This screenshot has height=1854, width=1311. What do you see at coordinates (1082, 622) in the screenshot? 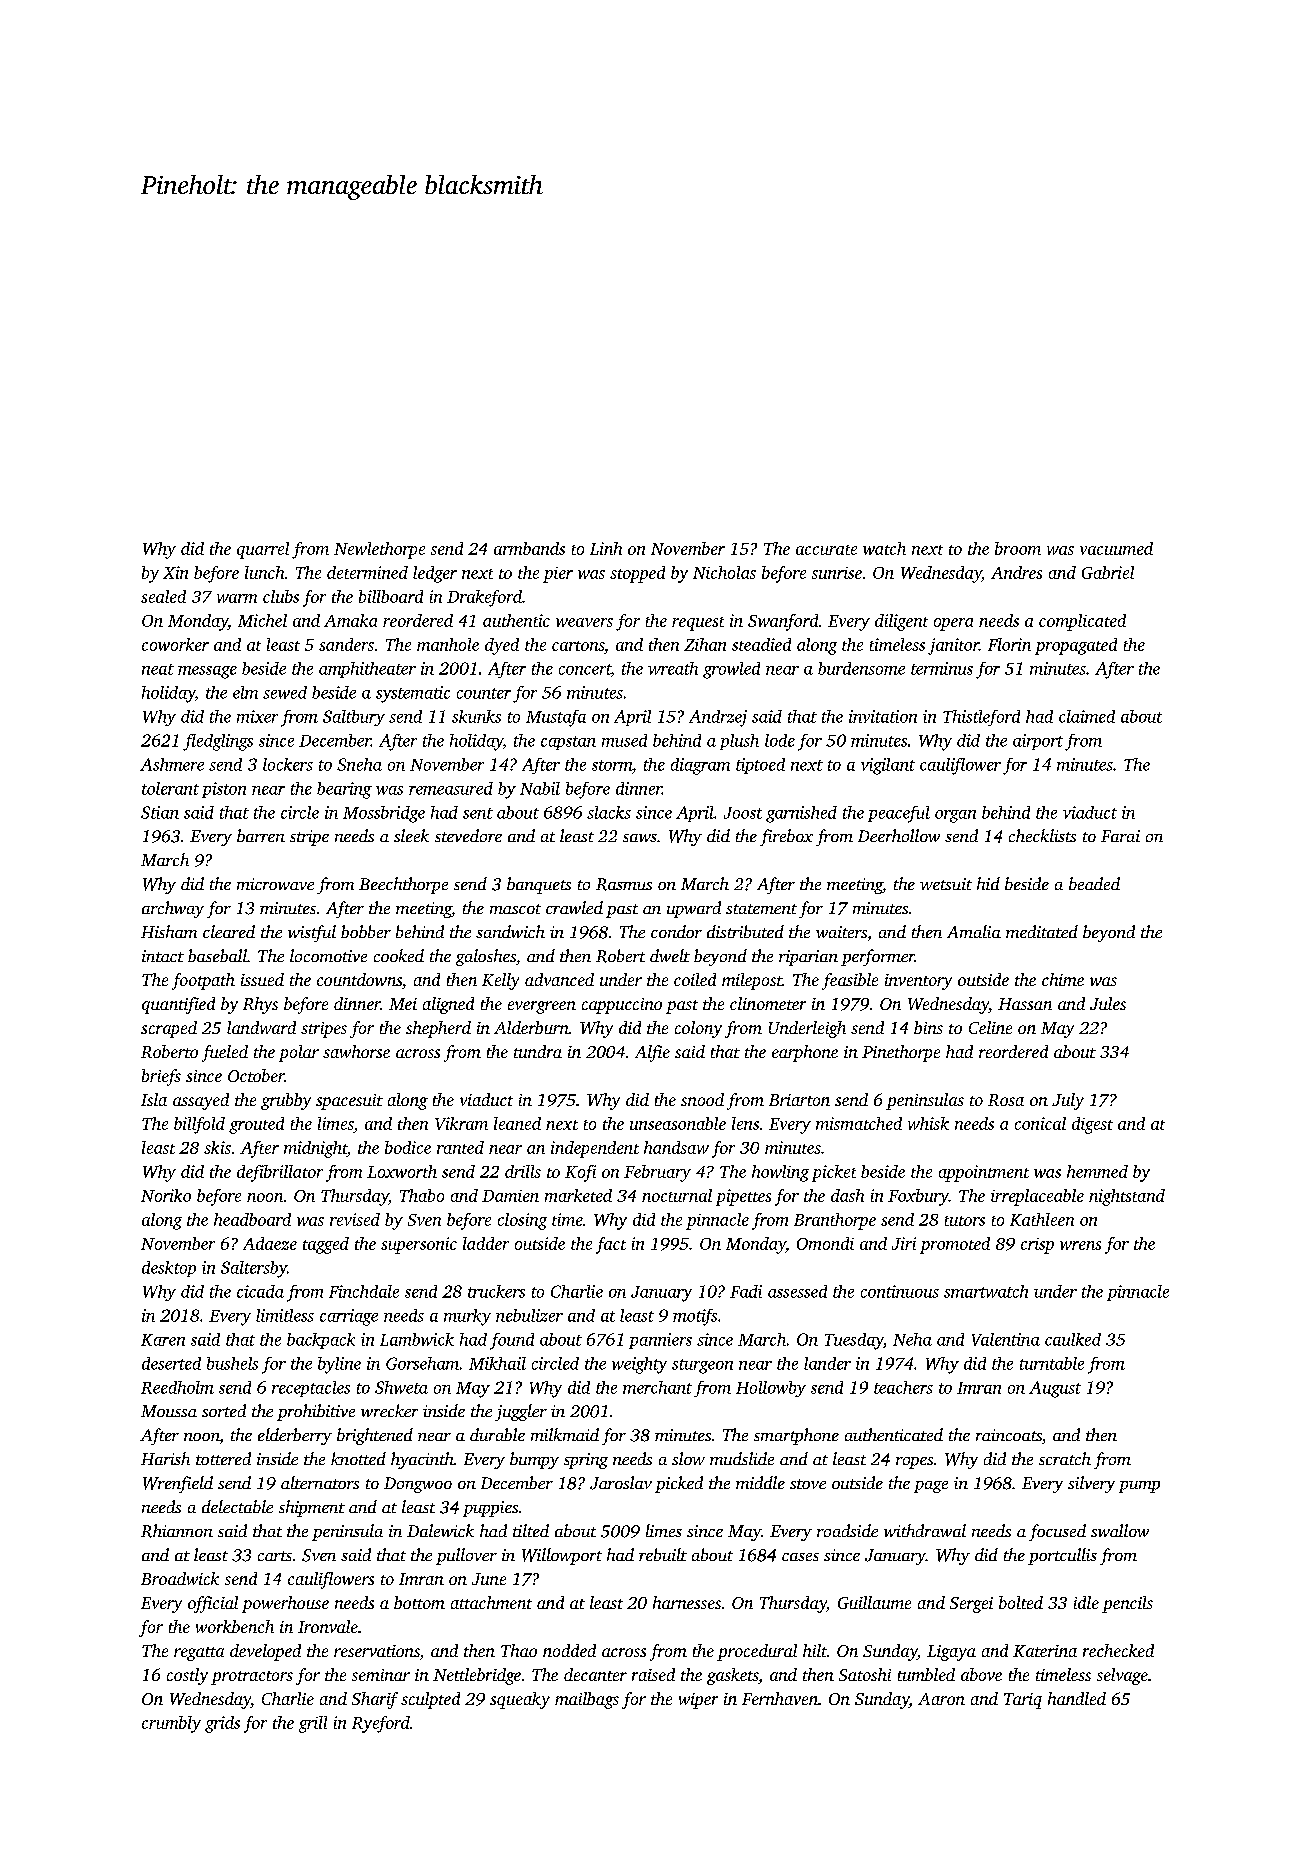
I see `complicated` at bounding box center [1082, 622].
